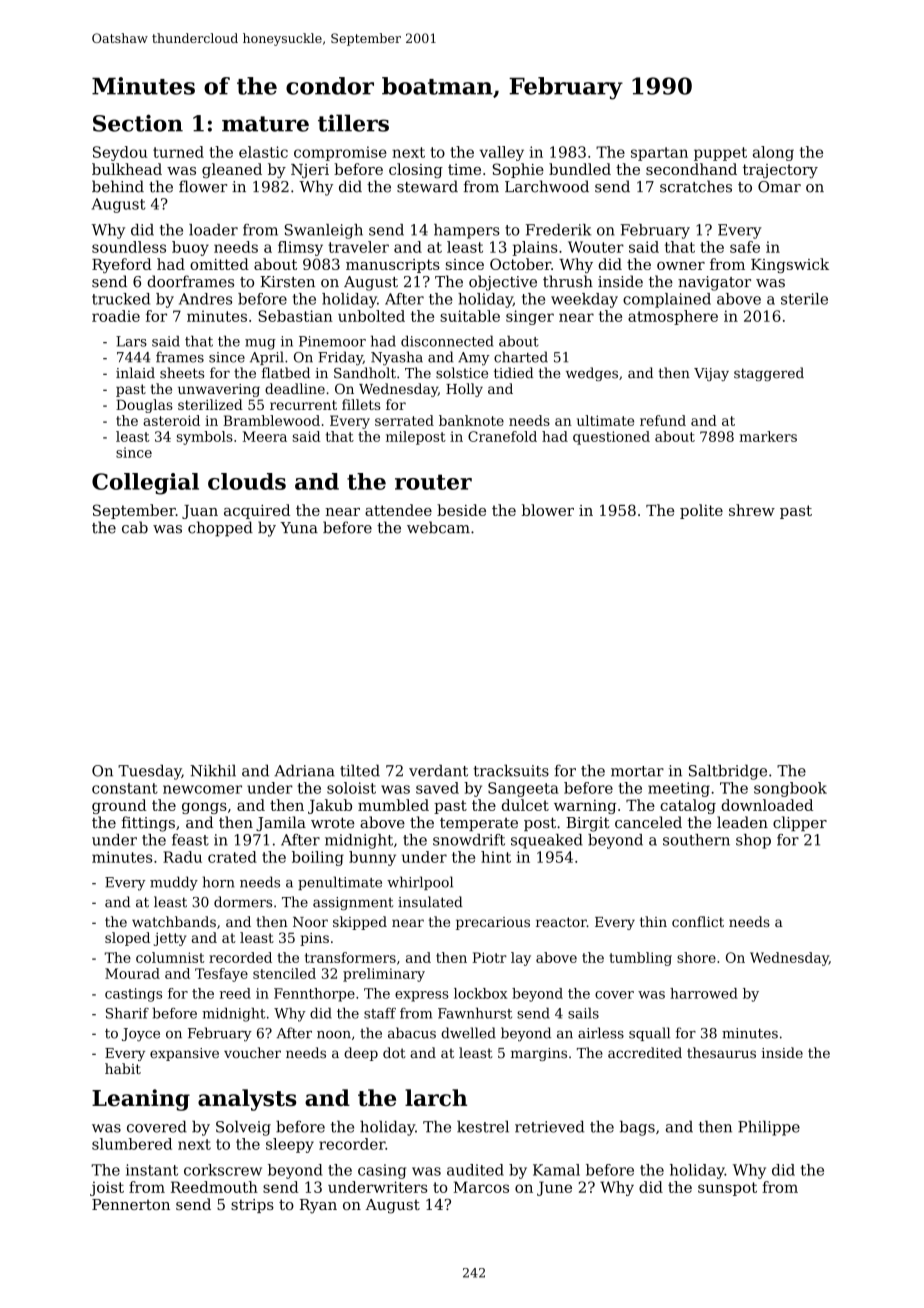  I want to click on habit, so click(123, 1068).
